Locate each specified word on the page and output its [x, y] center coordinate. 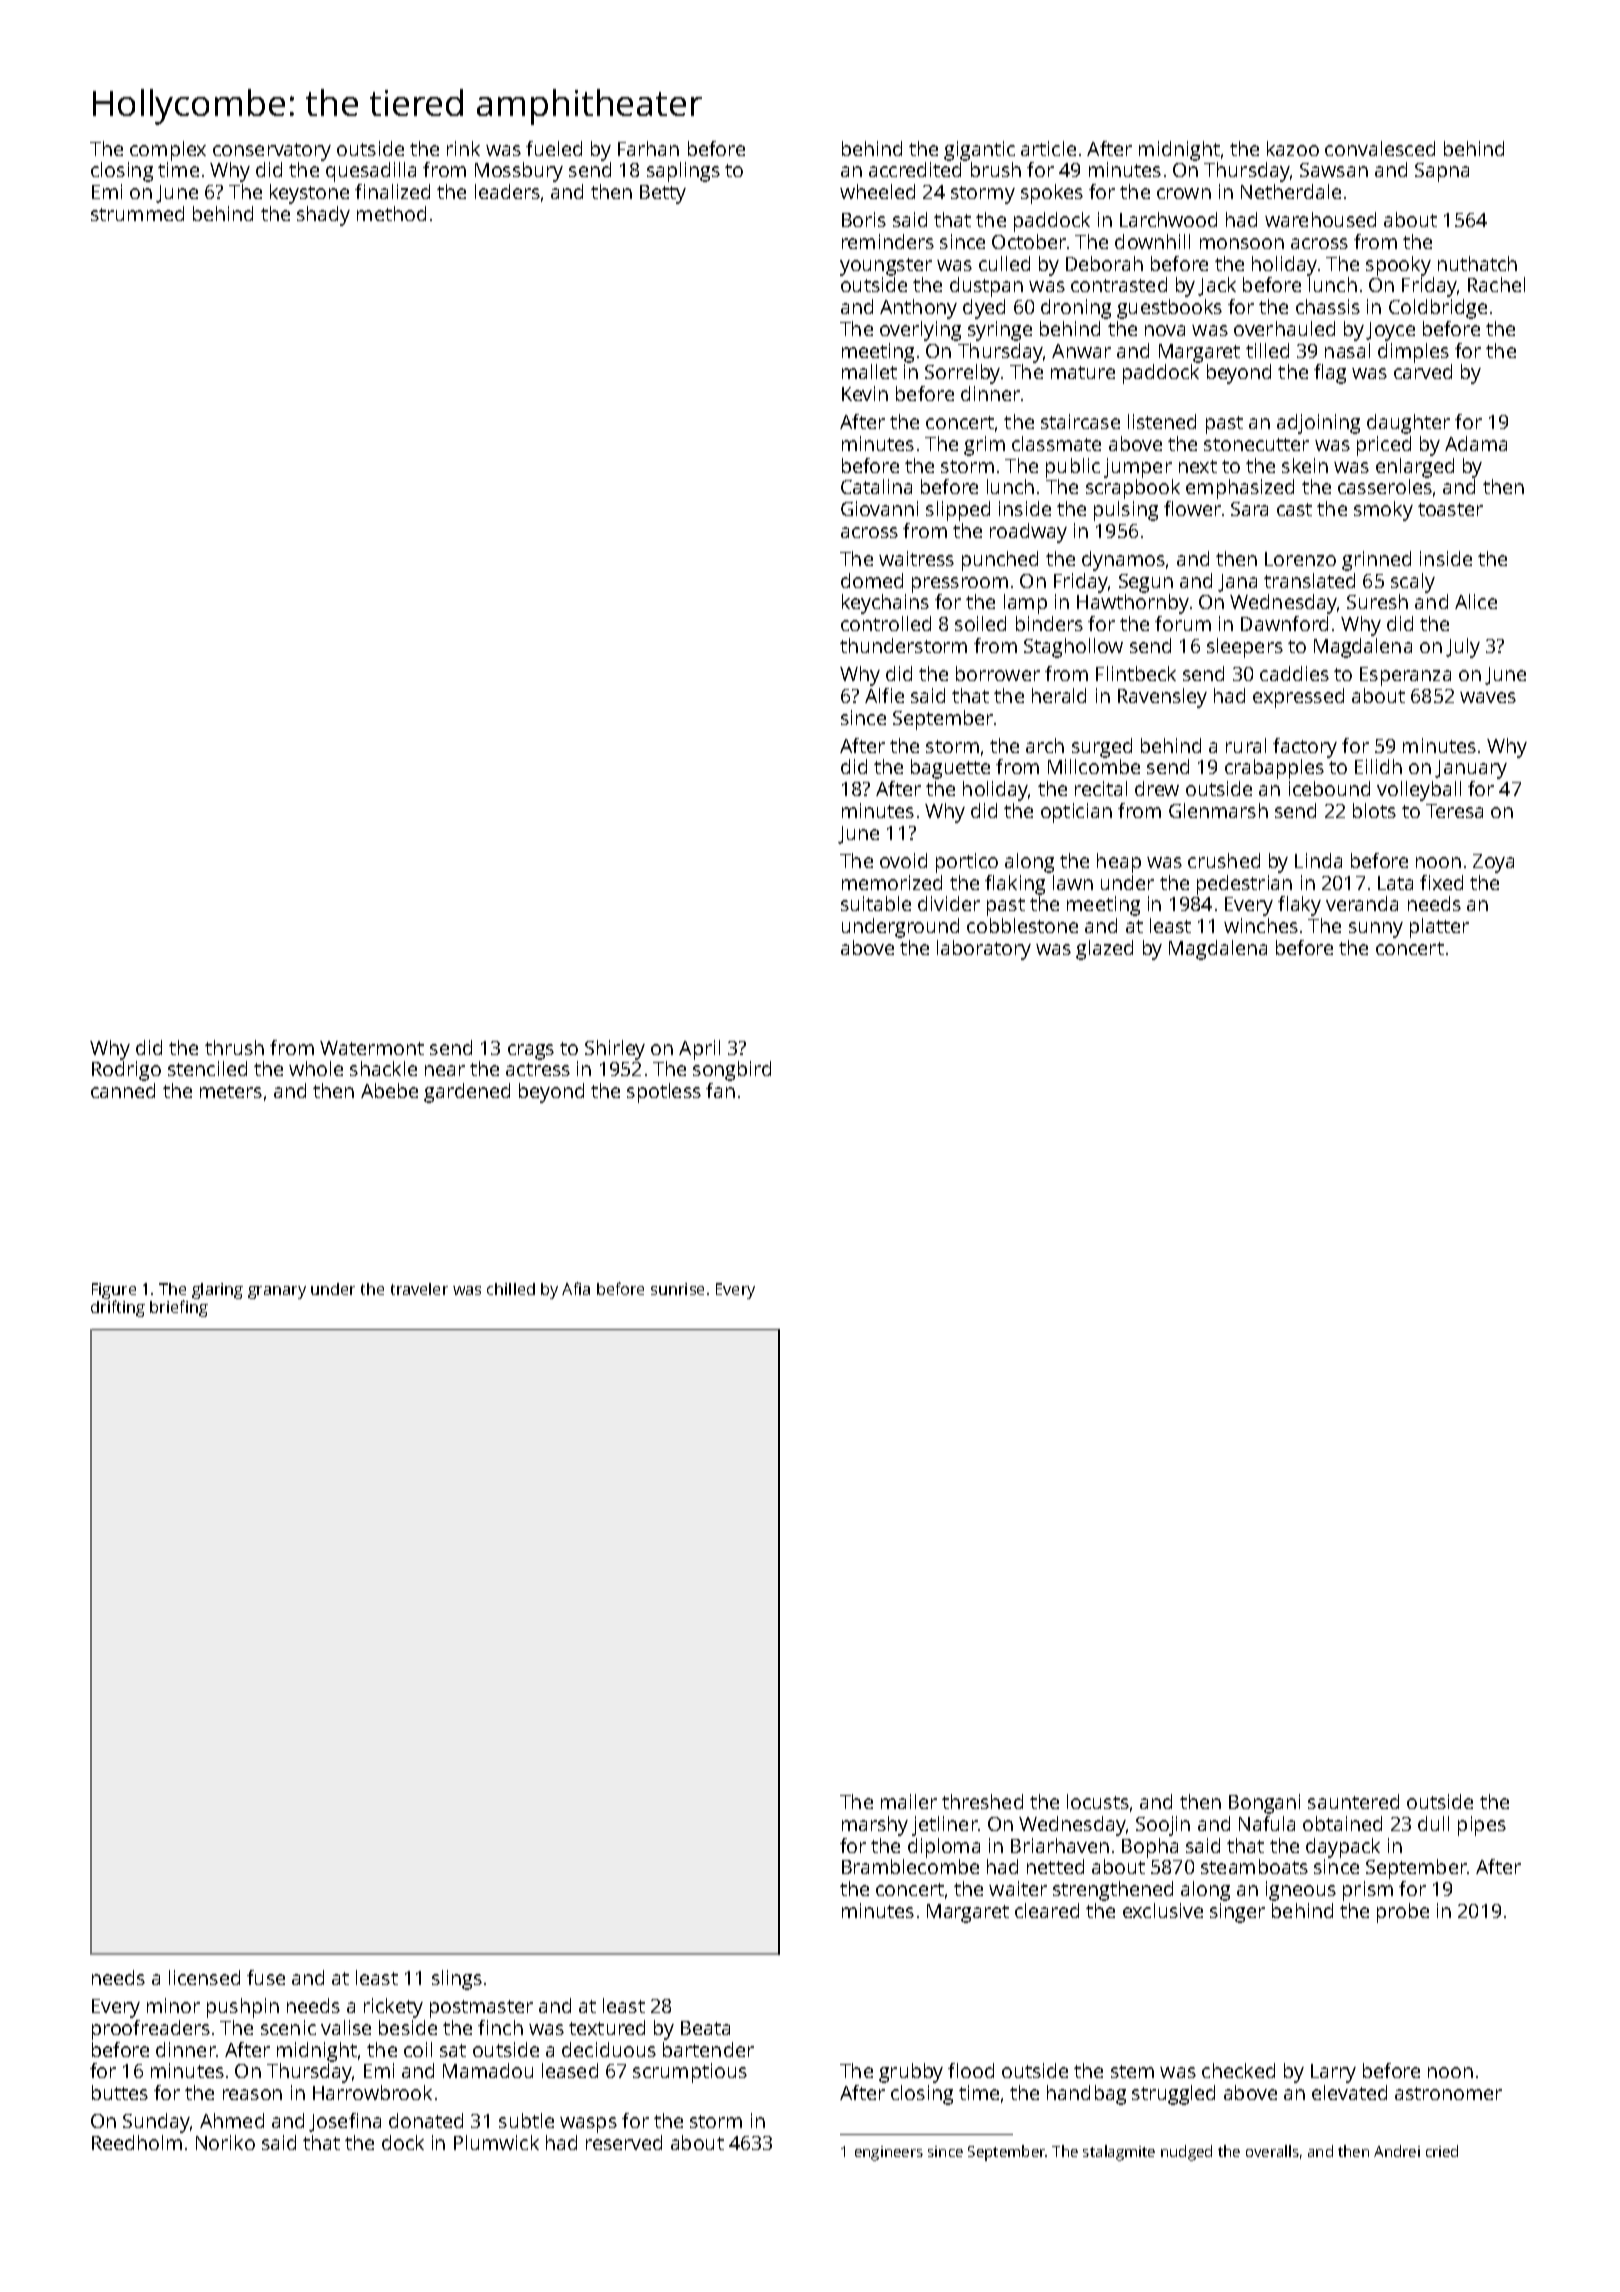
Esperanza [1405, 676]
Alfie [884, 695]
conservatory [272, 152]
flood [971, 2070]
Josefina [345, 2122]
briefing [179, 1308]
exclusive [1163, 1910]
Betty [663, 194]
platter [1439, 928]
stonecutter [1256, 444]
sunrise [677, 1289]
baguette [950, 769]
